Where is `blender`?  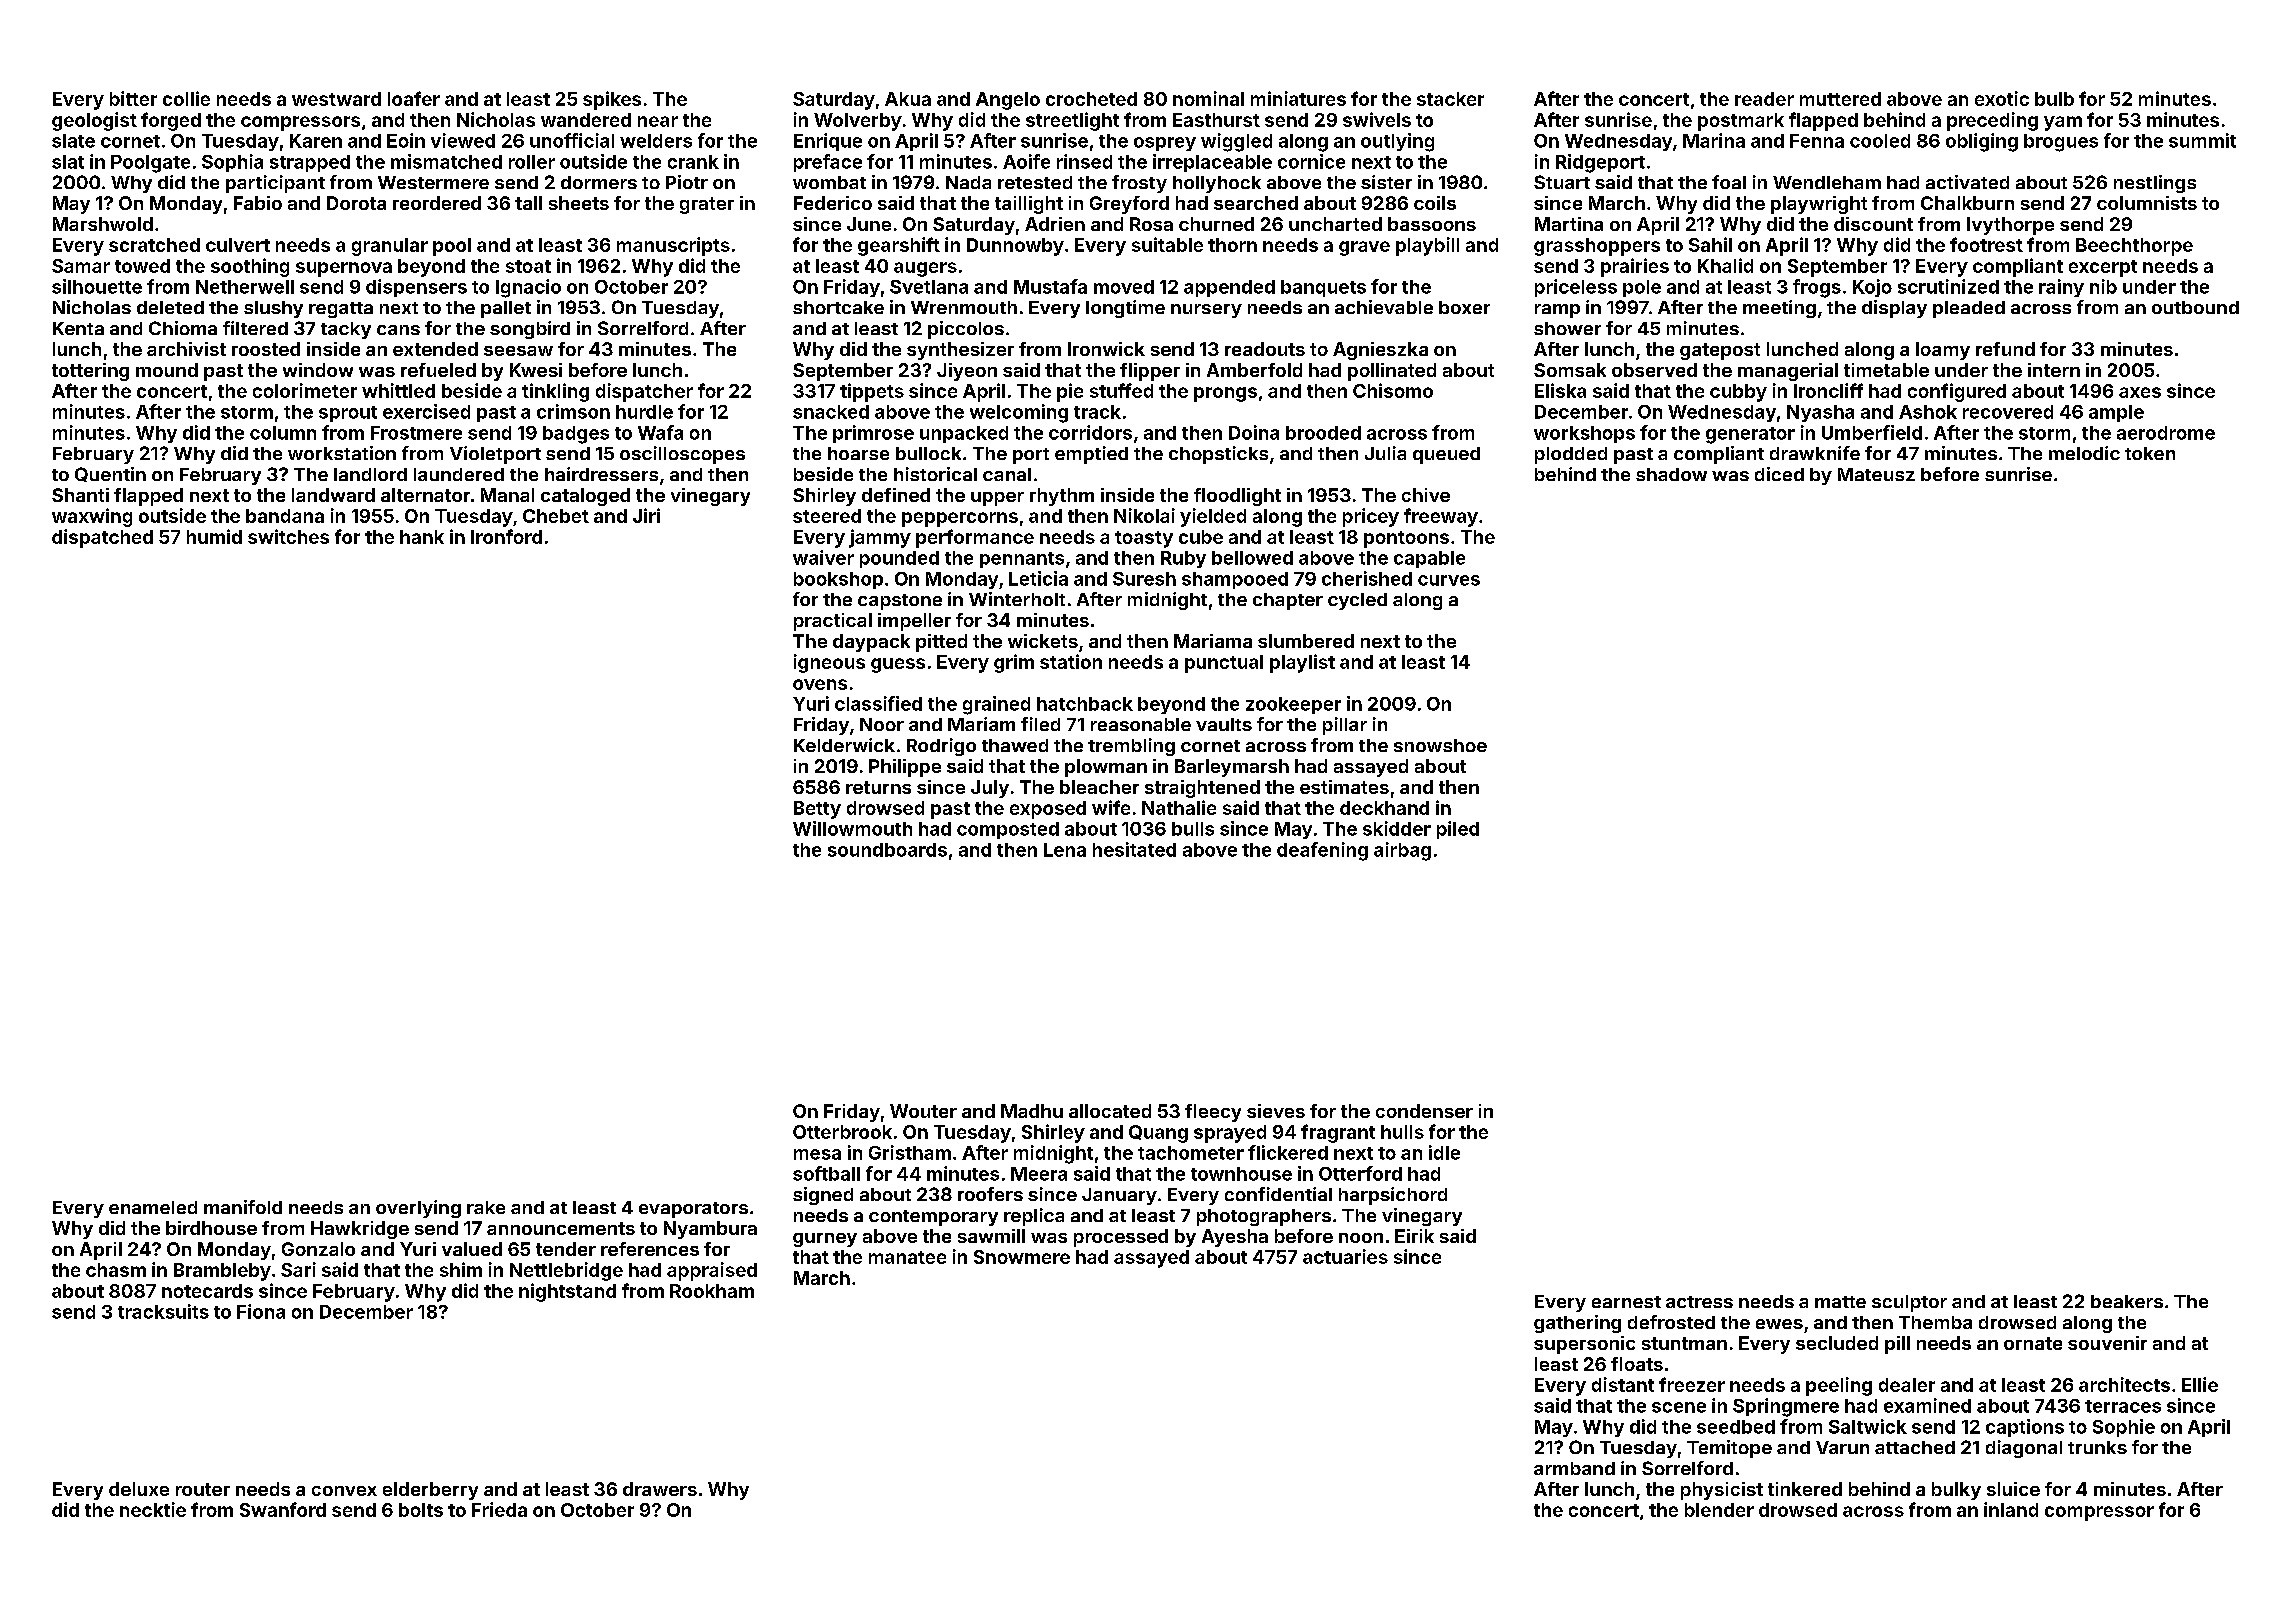
blender is located at coordinates (1719, 1510).
